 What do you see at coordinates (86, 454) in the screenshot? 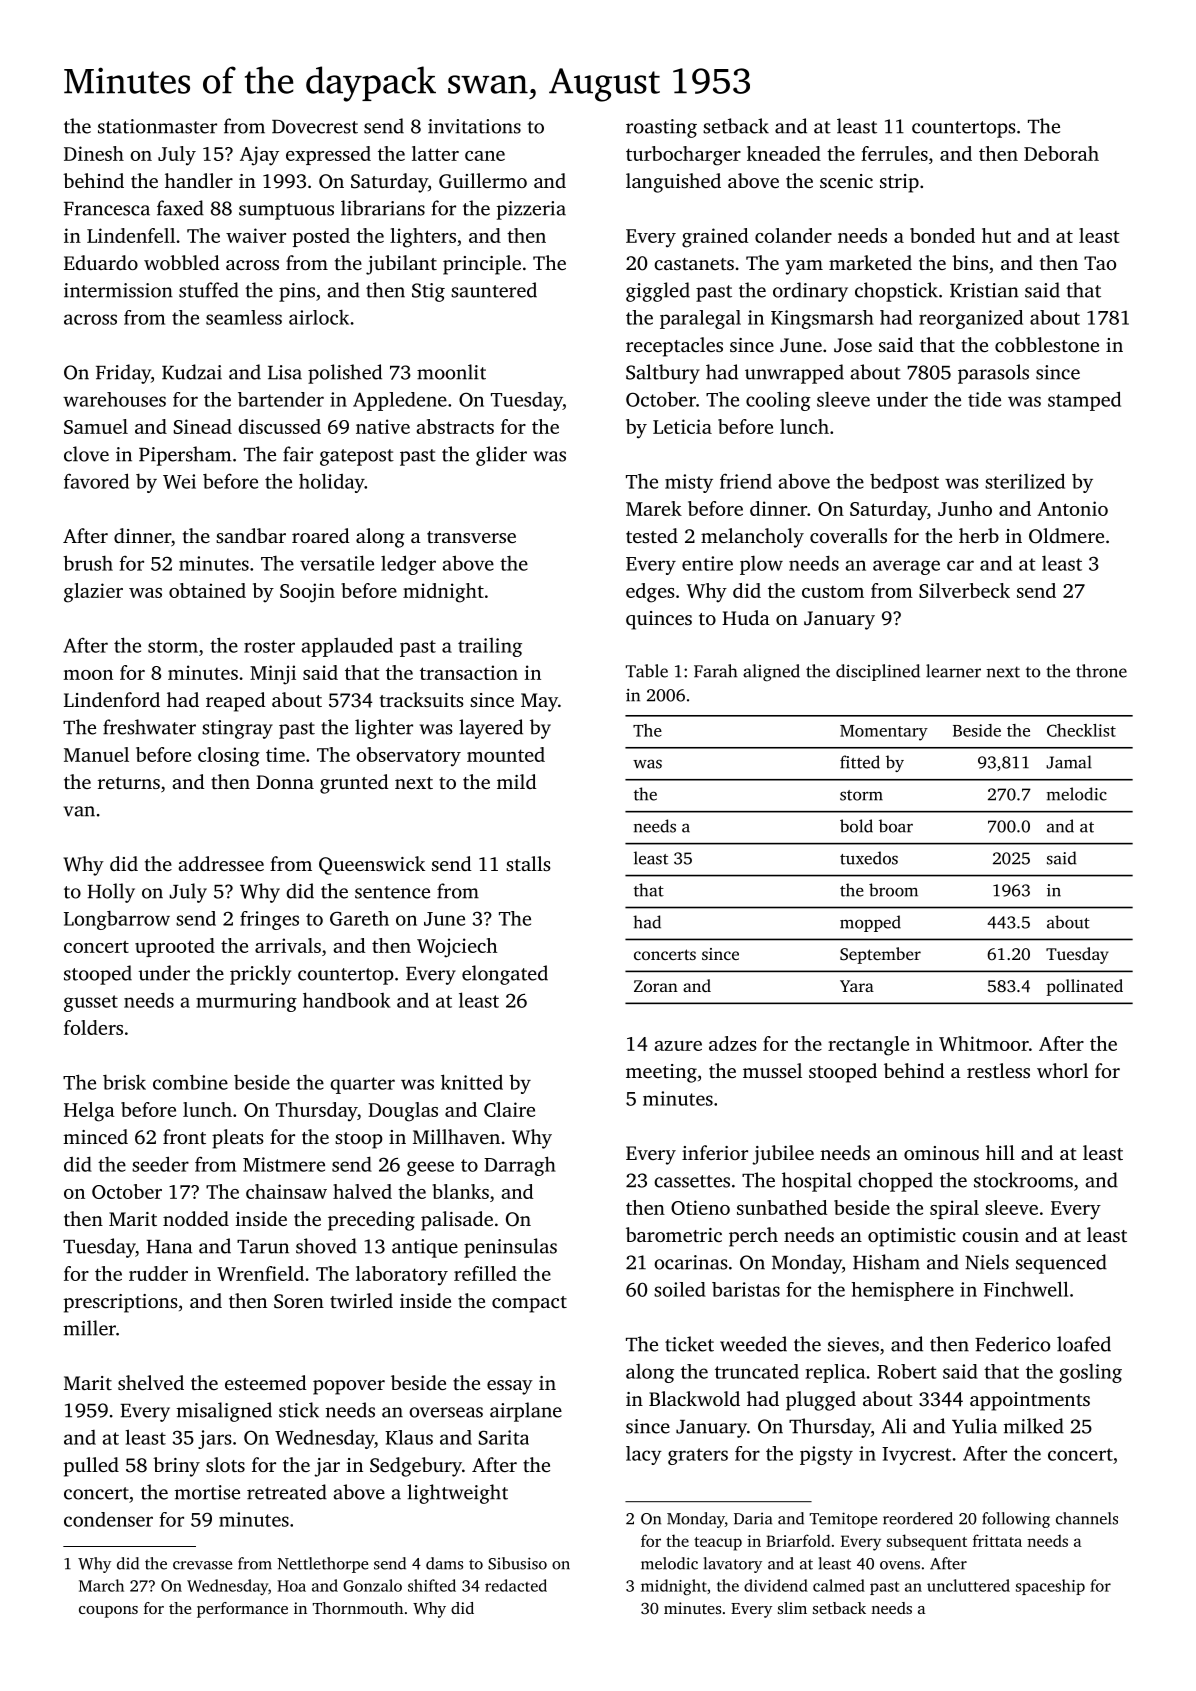
I see `clove` at bounding box center [86, 454].
